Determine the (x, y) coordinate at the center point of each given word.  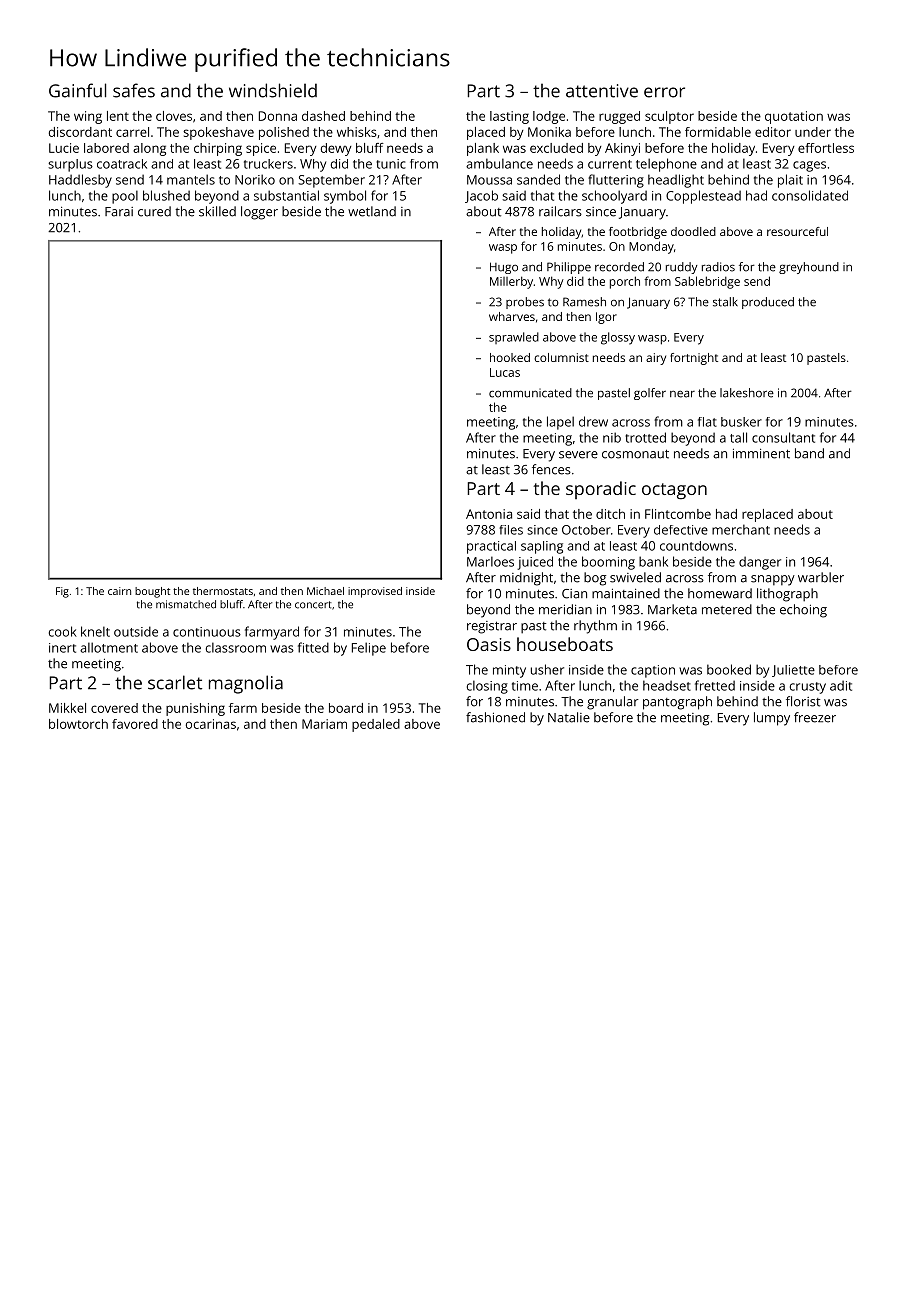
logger (259, 213)
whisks (357, 132)
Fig (62, 592)
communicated (530, 393)
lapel (560, 423)
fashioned (495, 717)
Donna (278, 116)
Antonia (489, 514)
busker (741, 422)
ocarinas (210, 724)
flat (707, 422)
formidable (718, 132)
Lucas (505, 372)
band (809, 453)
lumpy (772, 719)
